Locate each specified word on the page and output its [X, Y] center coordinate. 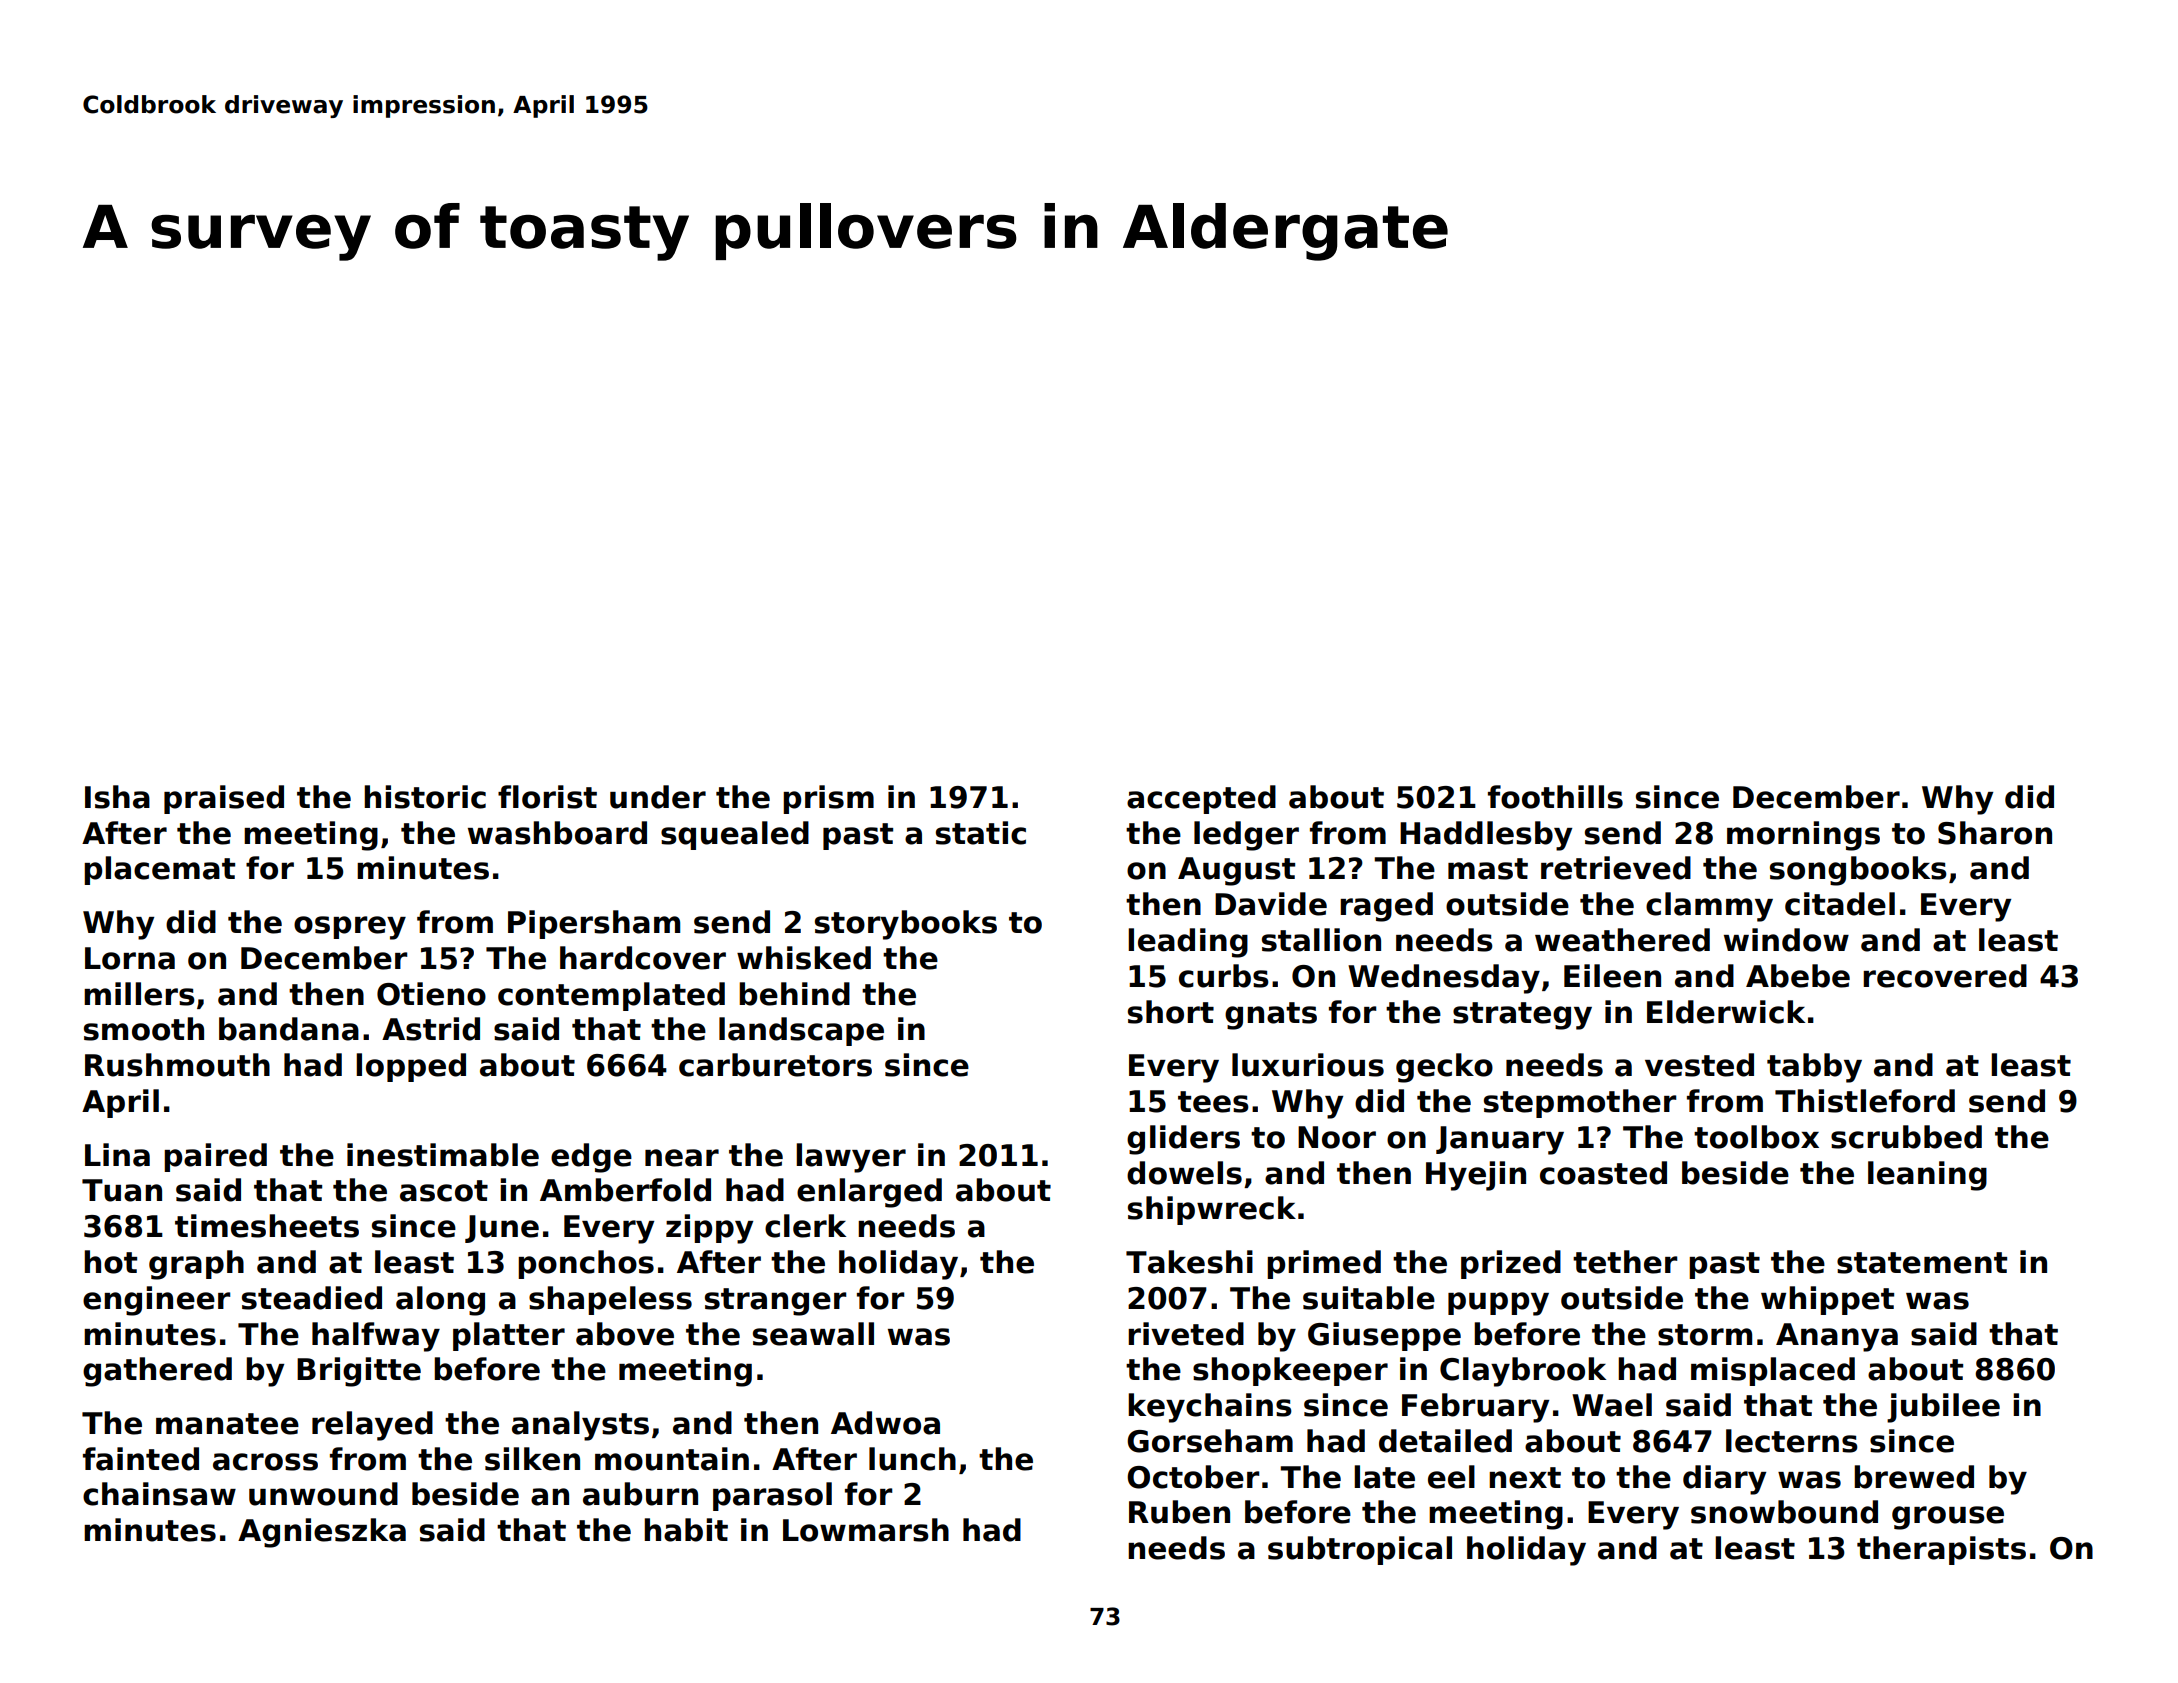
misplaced [1773, 1371]
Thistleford [1865, 1101]
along [440, 1301]
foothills [1555, 797]
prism [828, 799]
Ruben [1179, 1512]
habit [686, 1530]
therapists [1941, 1550]
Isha [117, 797]
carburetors [775, 1065]
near [682, 1158]
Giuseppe [1384, 1336]
